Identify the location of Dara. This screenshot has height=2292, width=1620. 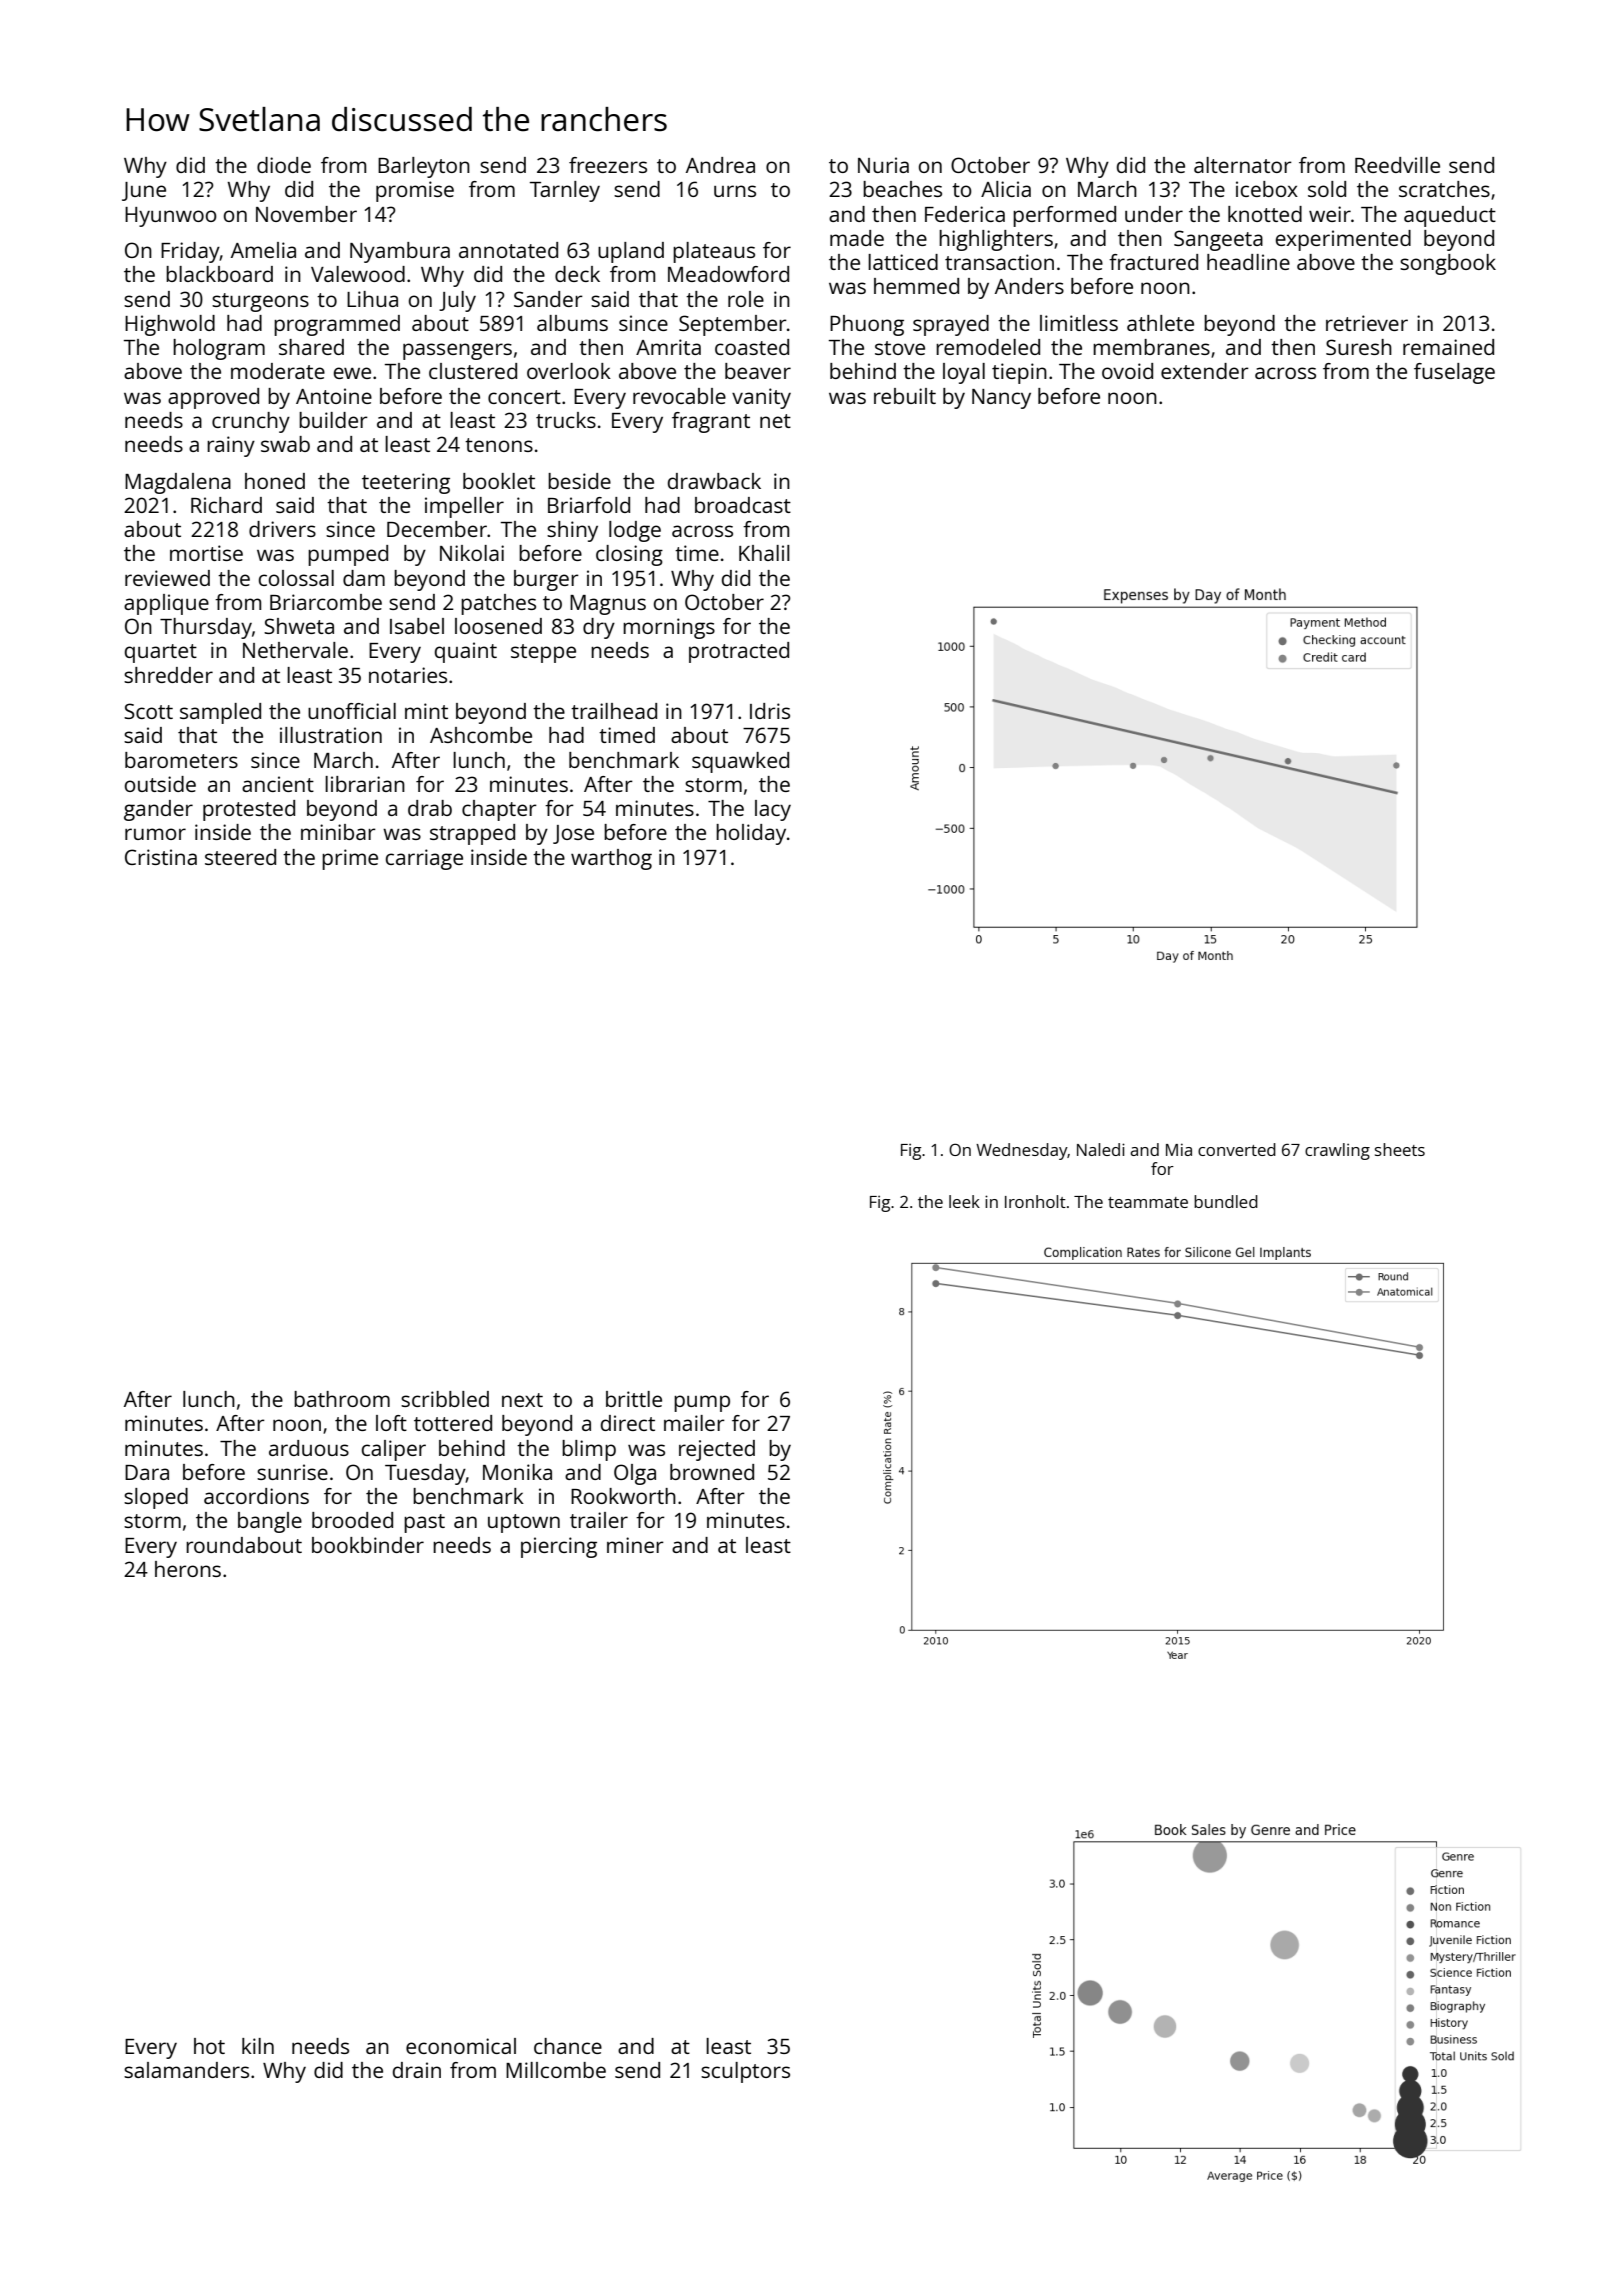
(147, 1472).
